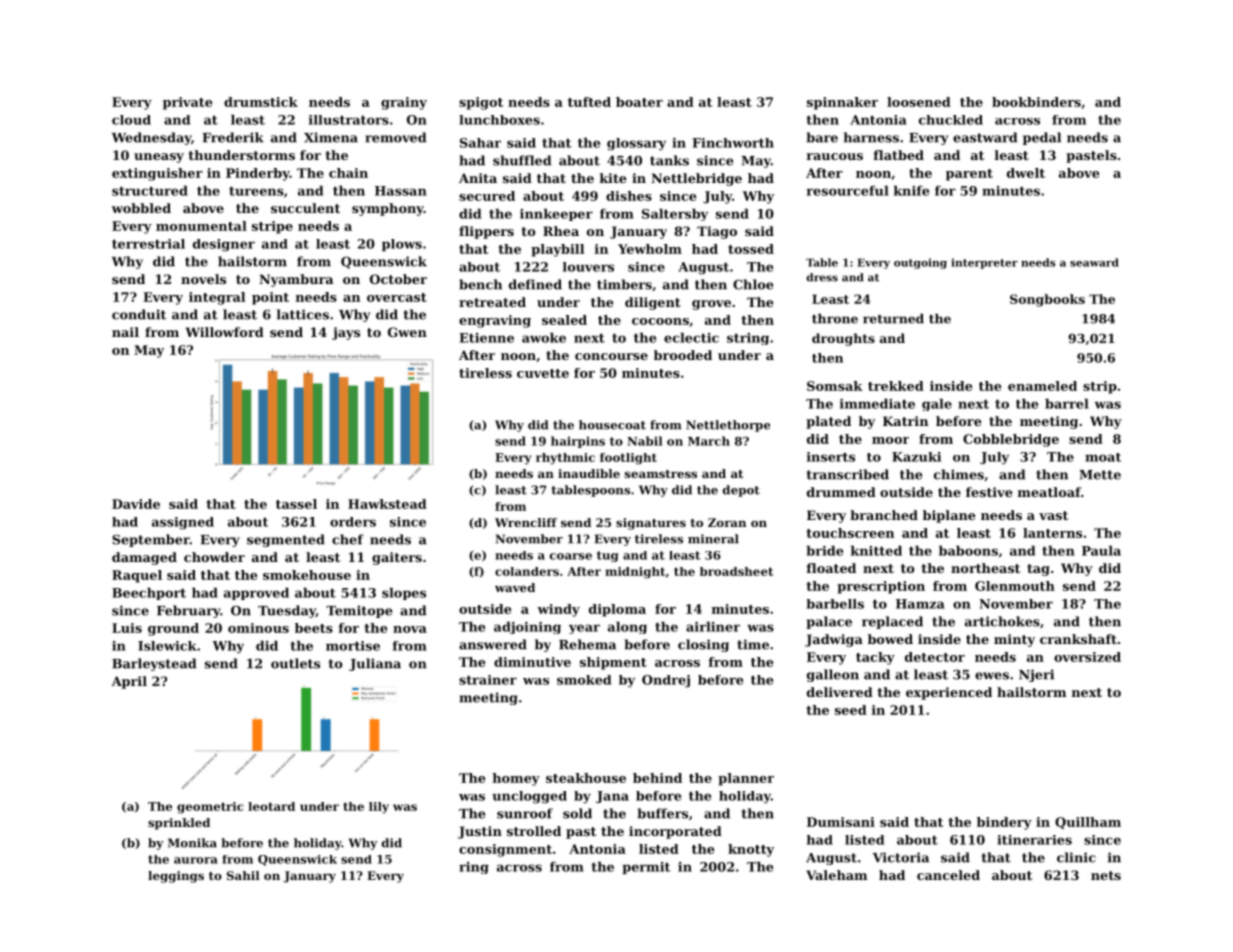 The height and width of the screenshot is (952, 1233). Describe the element at coordinates (1036, 102) in the screenshot. I see `bookbinders` at that location.
